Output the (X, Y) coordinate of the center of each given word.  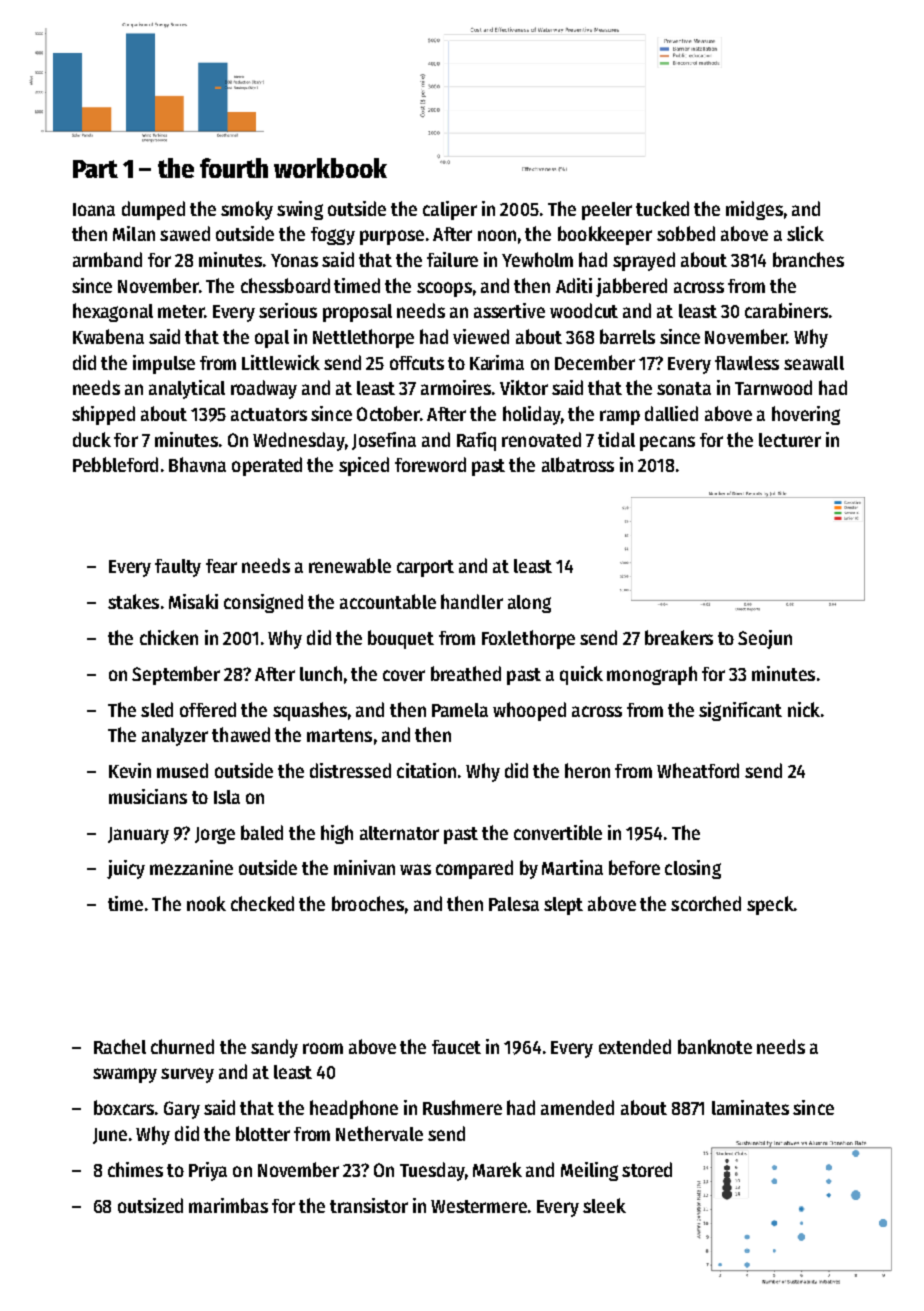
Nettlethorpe (363, 338)
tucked (662, 208)
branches (808, 259)
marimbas (228, 1205)
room (323, 1048)
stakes (133, 601)
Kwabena (108, 336)
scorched (706, 903)
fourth (234, 168)
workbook (330, 168)
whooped (529, 711)
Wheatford (698, 770)
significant (740, 711)
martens (339, 735)
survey (187, 1075)
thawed (241, 734)
